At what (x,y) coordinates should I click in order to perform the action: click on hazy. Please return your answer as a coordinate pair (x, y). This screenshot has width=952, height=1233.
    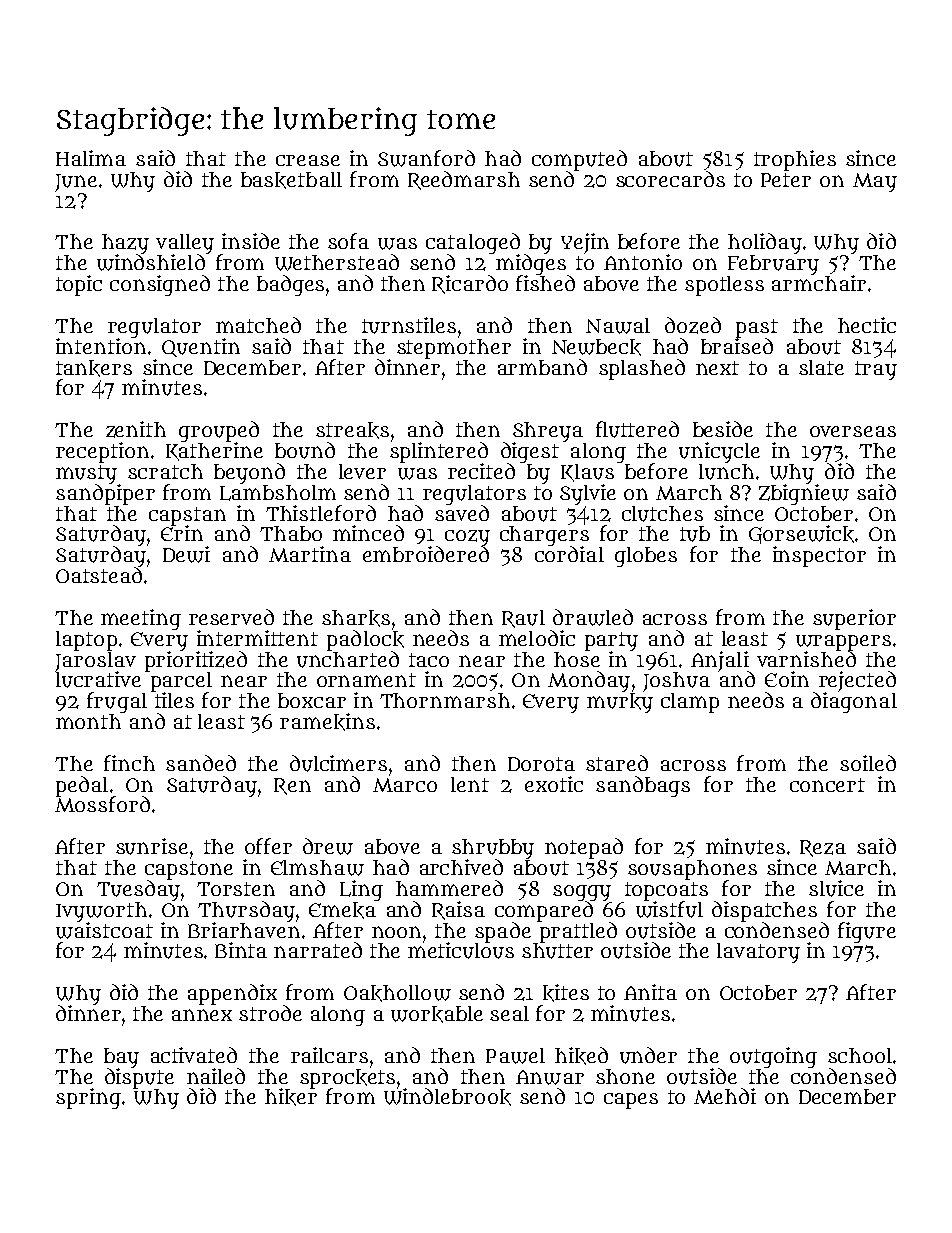
    Looking at the image, I should click on (125, 244).
